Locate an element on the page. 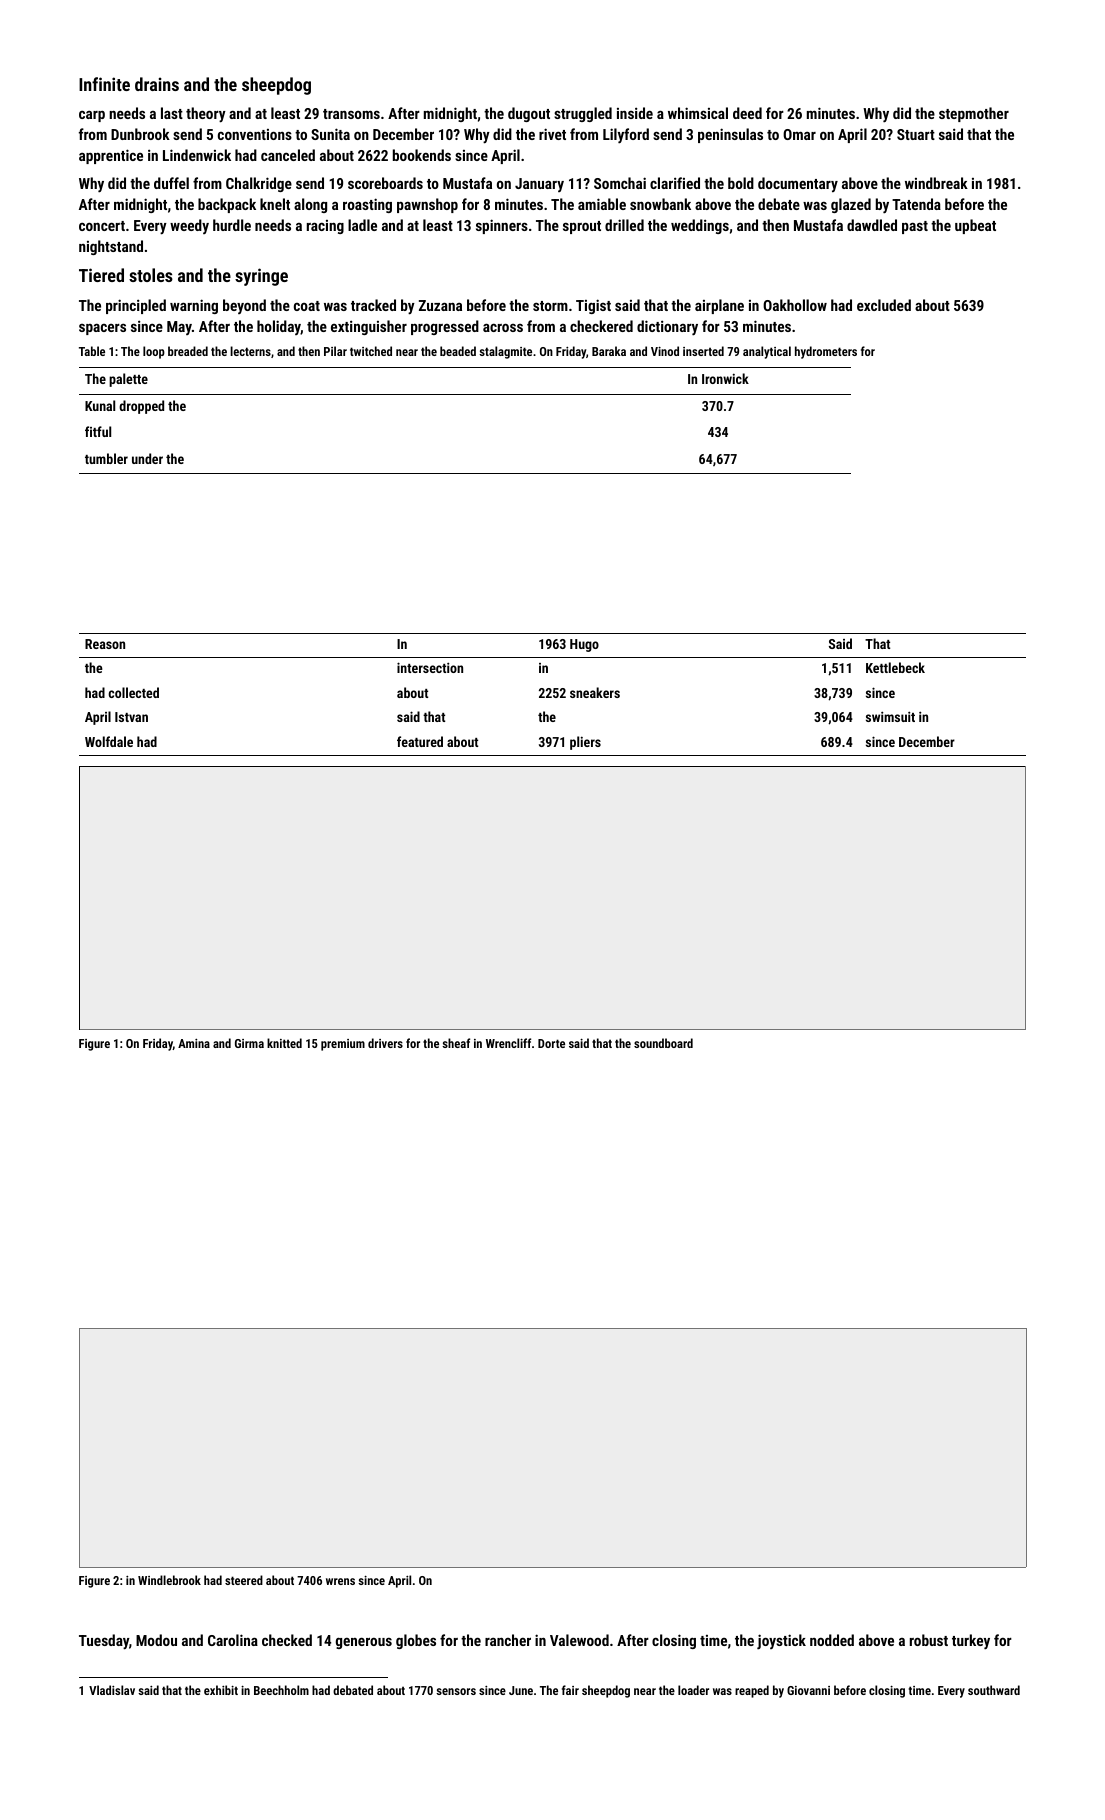 Image resolution: width=1105 pixels, height=1820 pixels. sheaf is located at coordinates (456, 1043).
